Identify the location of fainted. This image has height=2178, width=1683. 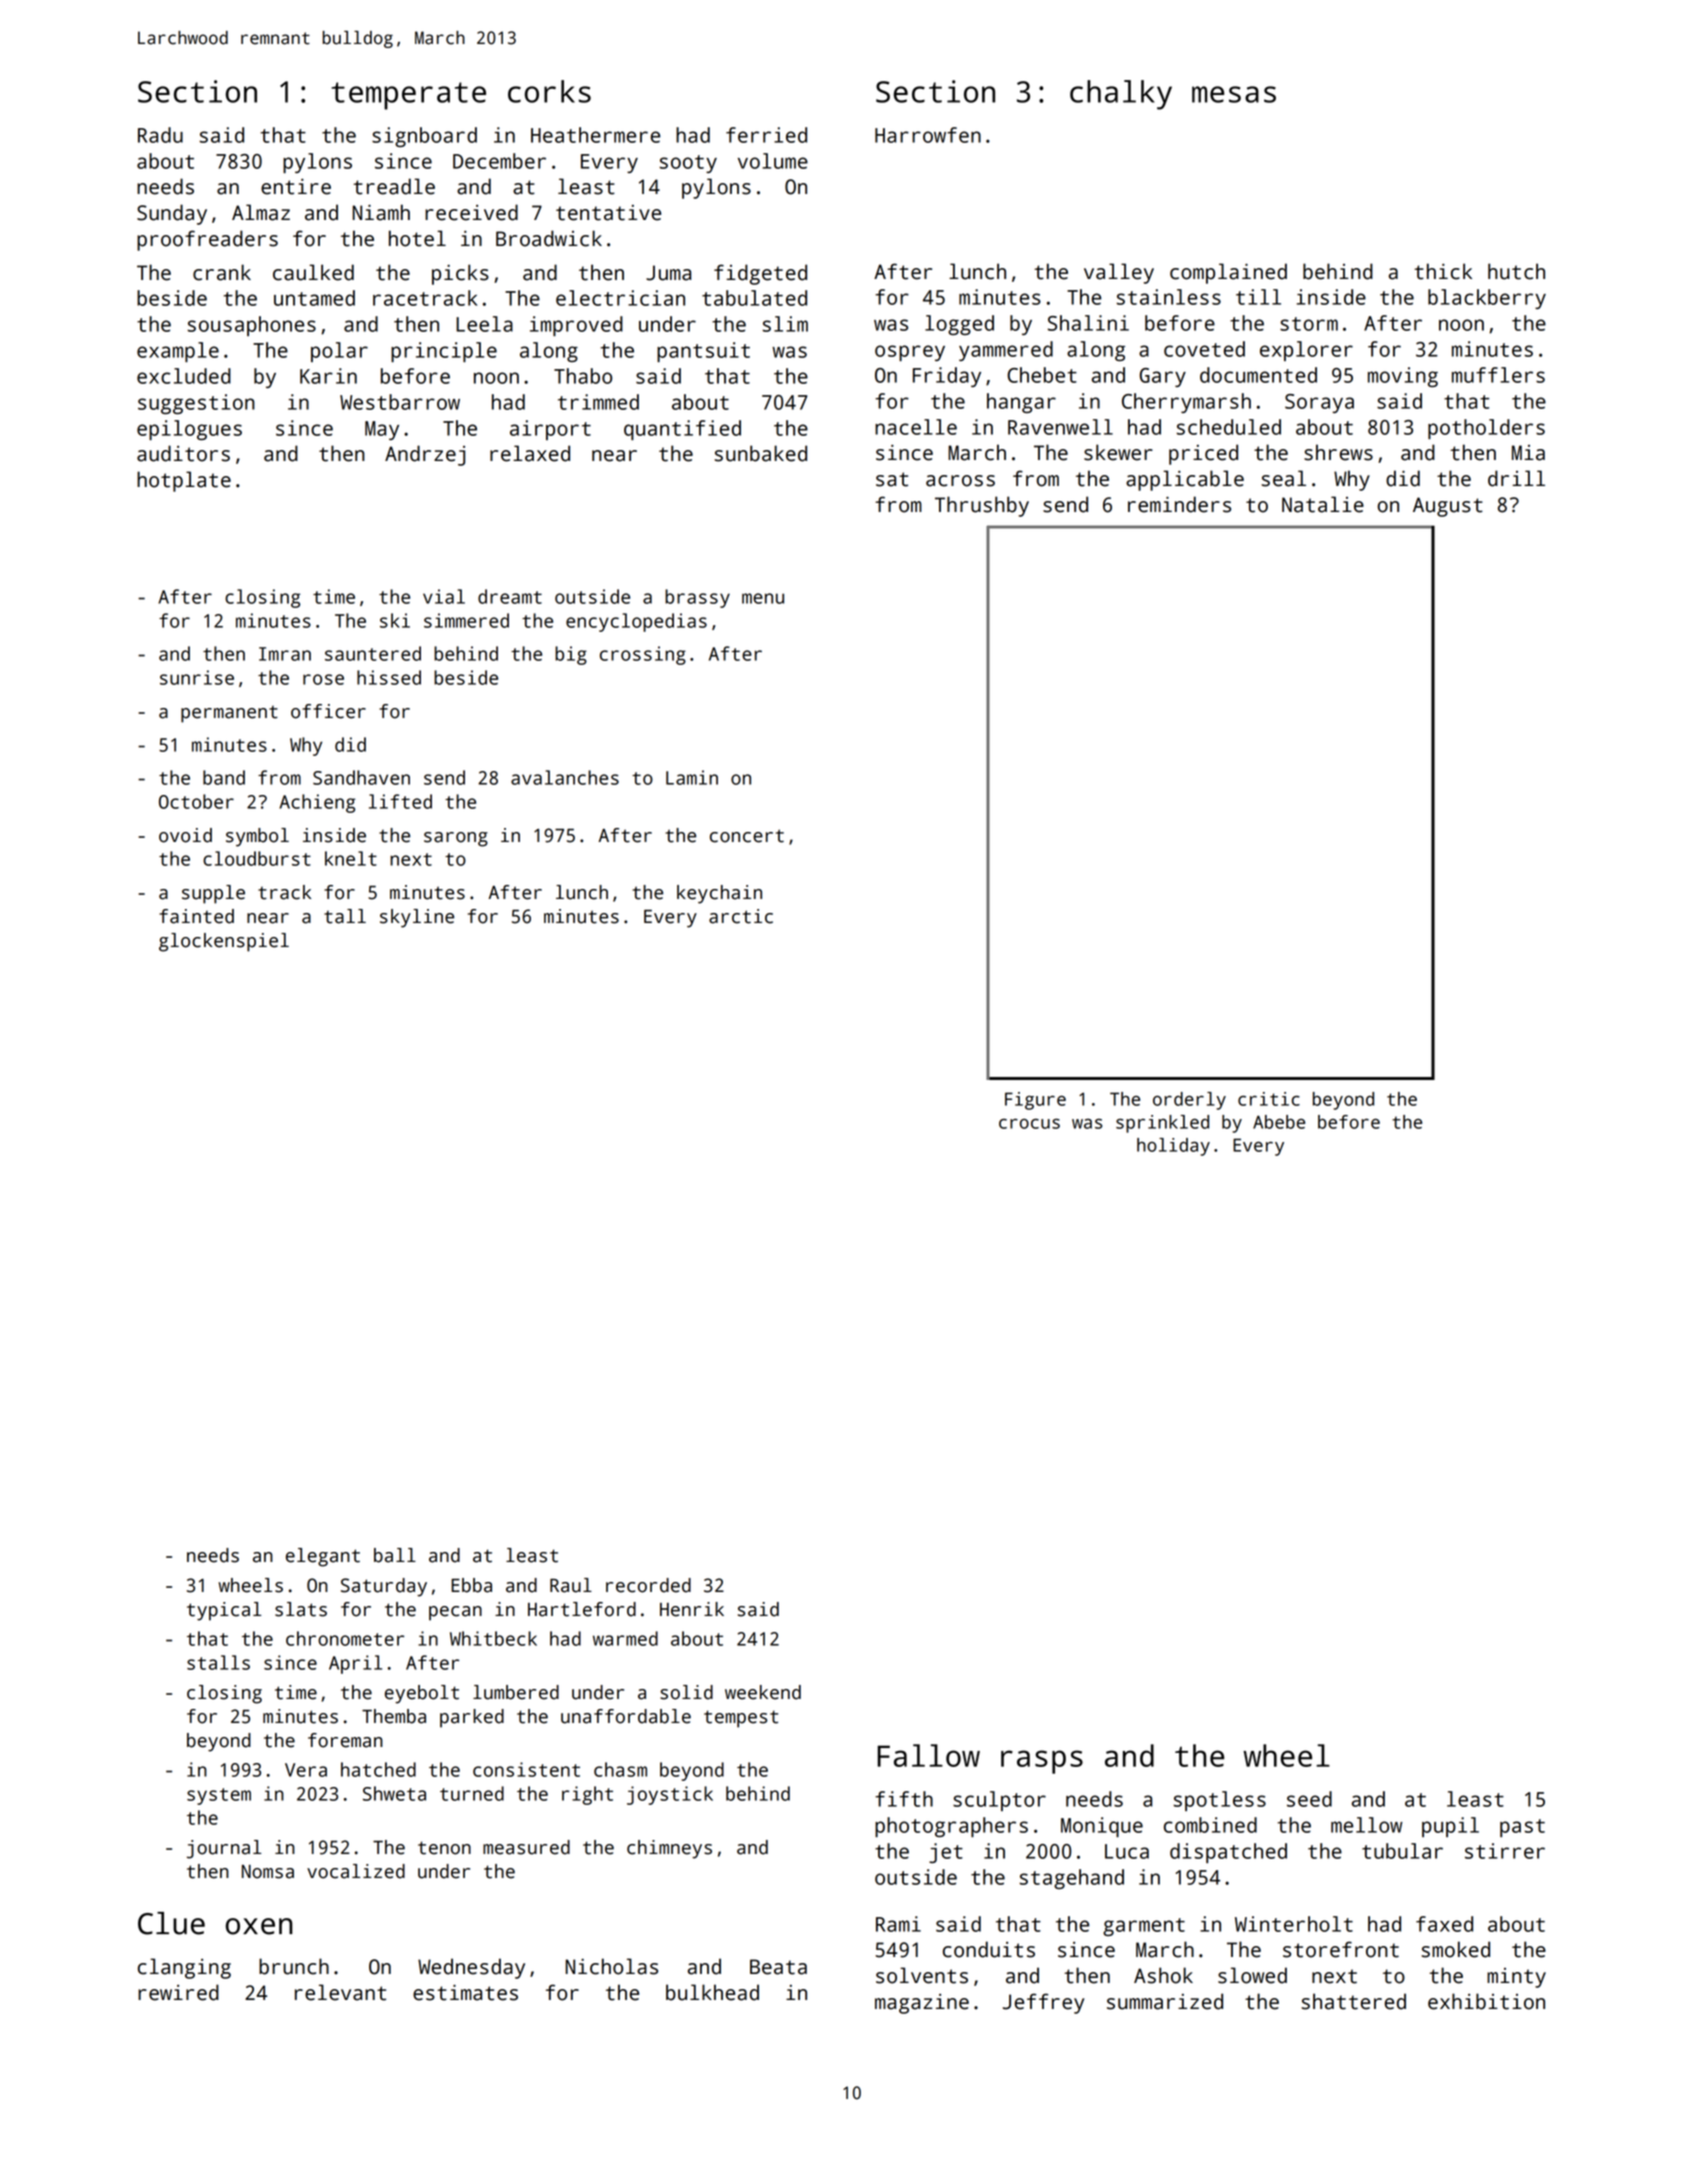
(196, 916).
